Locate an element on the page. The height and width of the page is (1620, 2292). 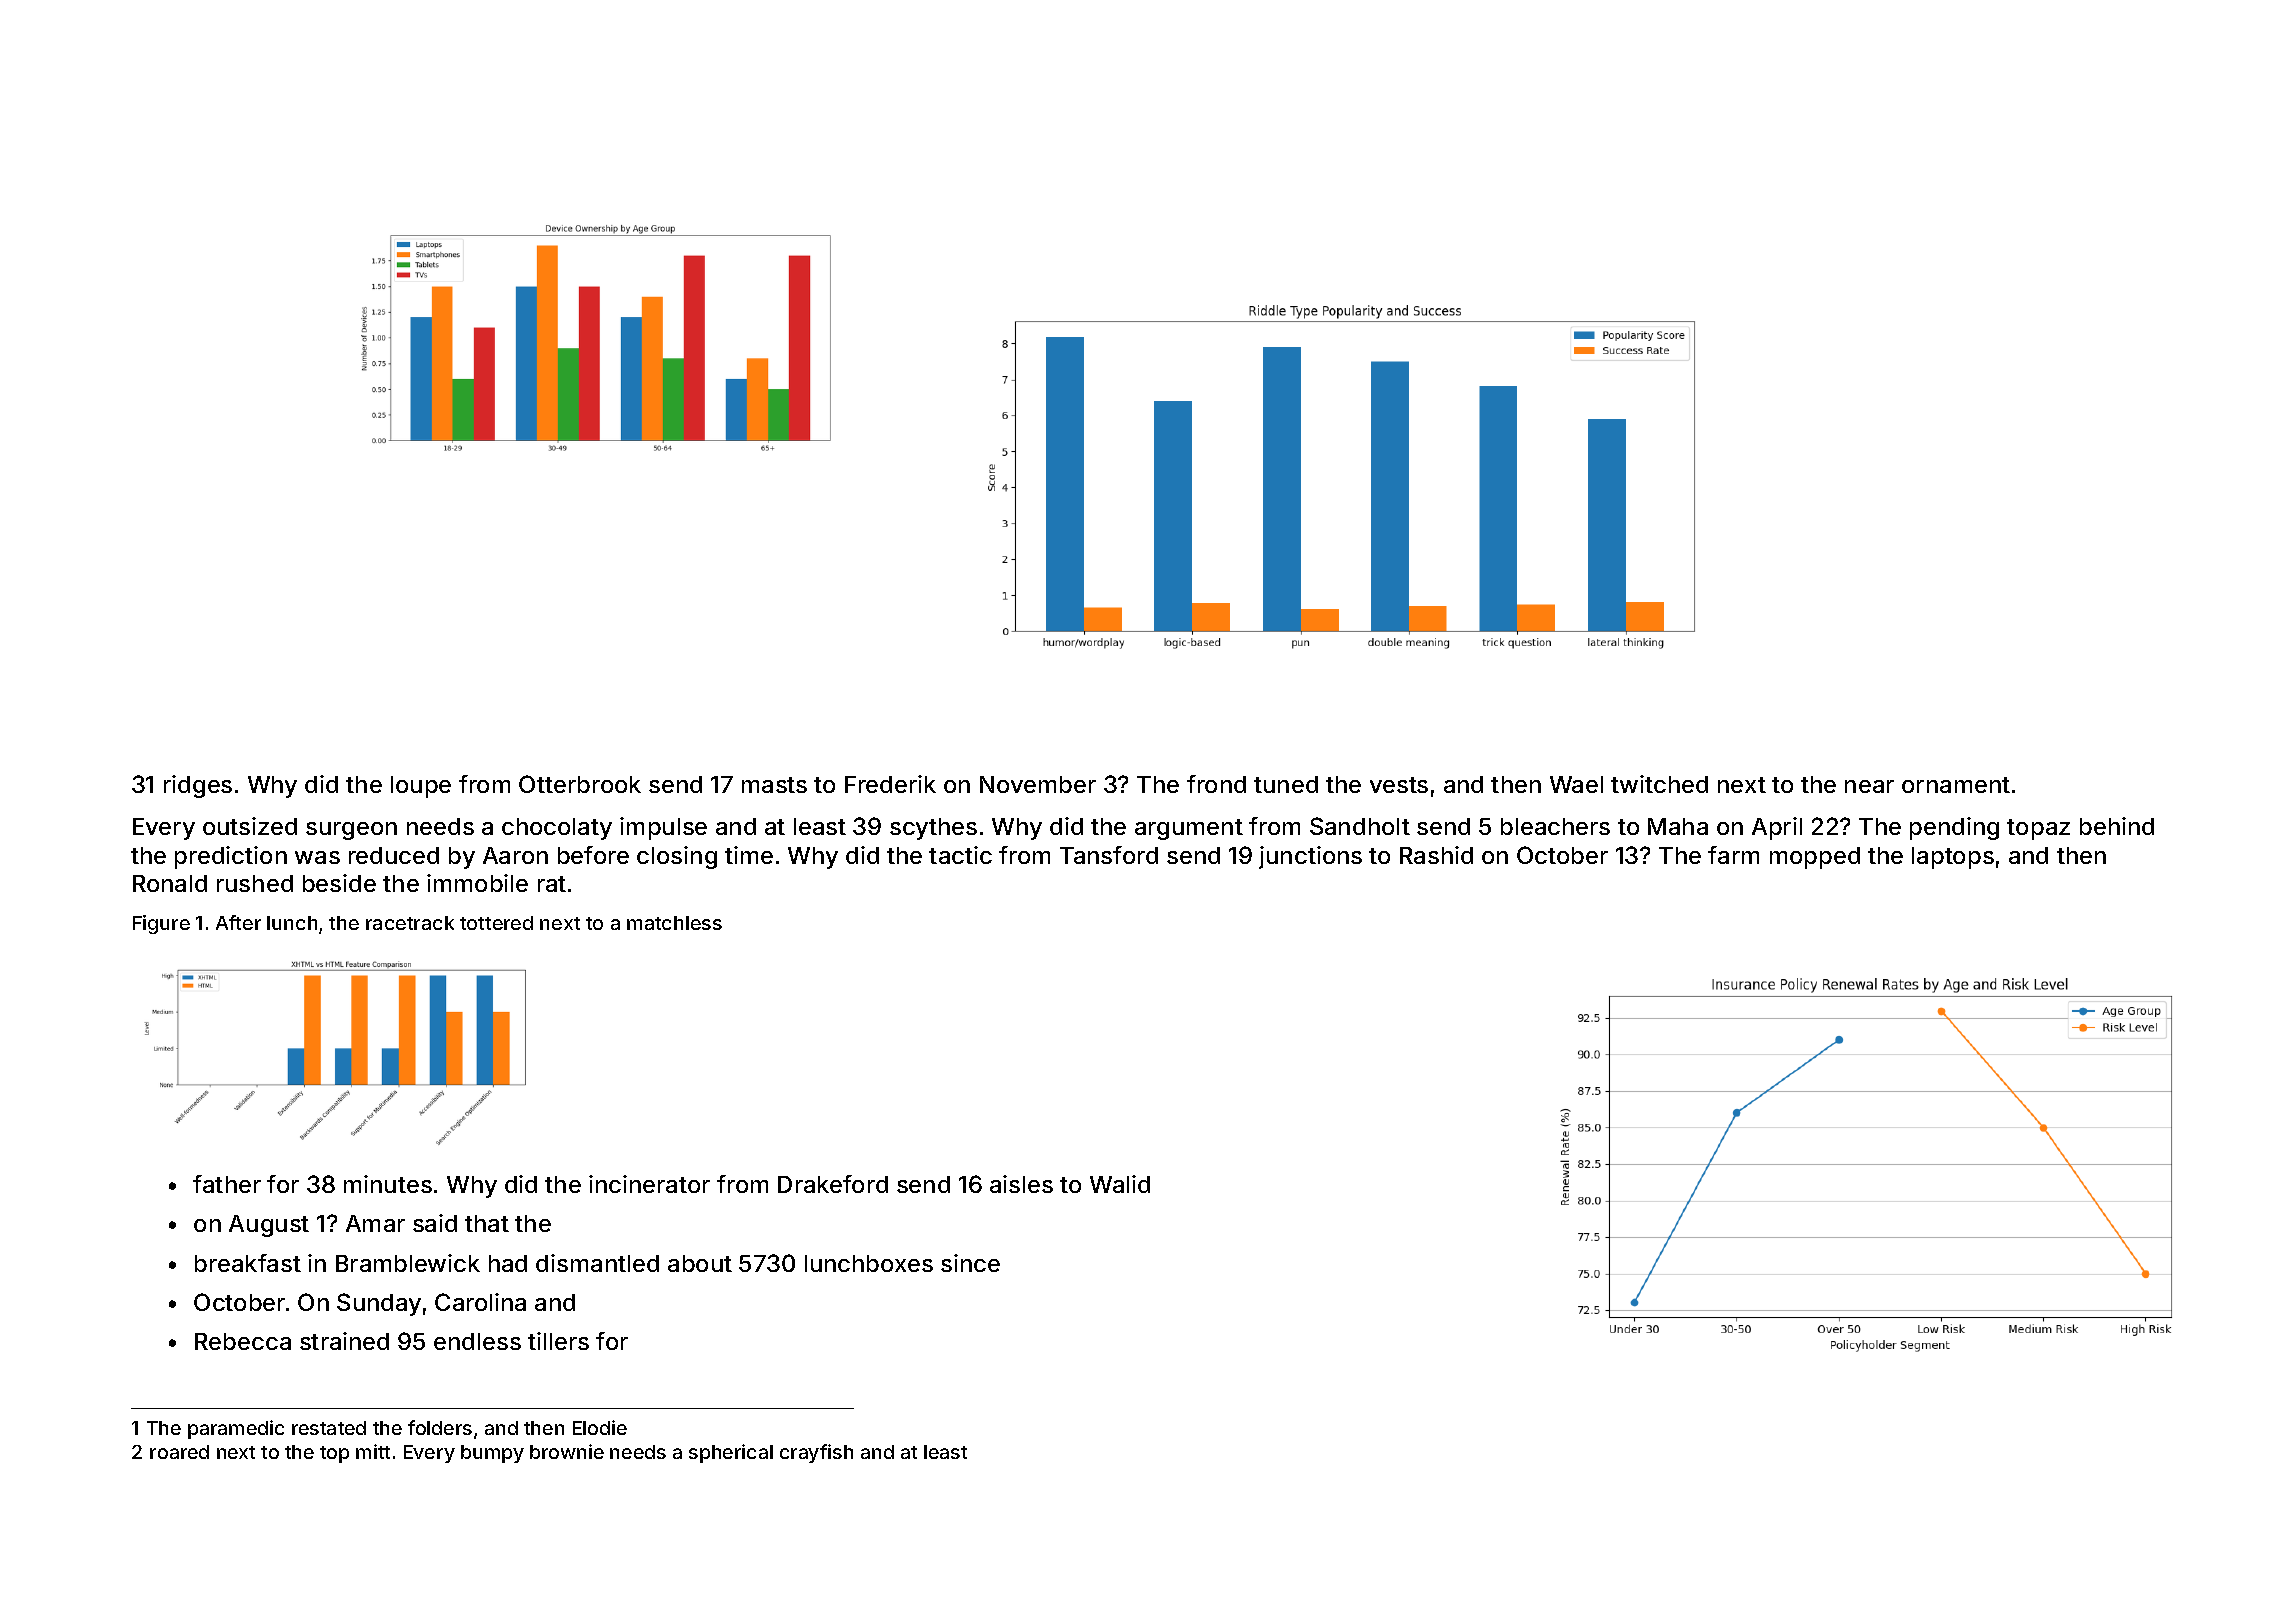
After is located at coordinates (238, 922).
